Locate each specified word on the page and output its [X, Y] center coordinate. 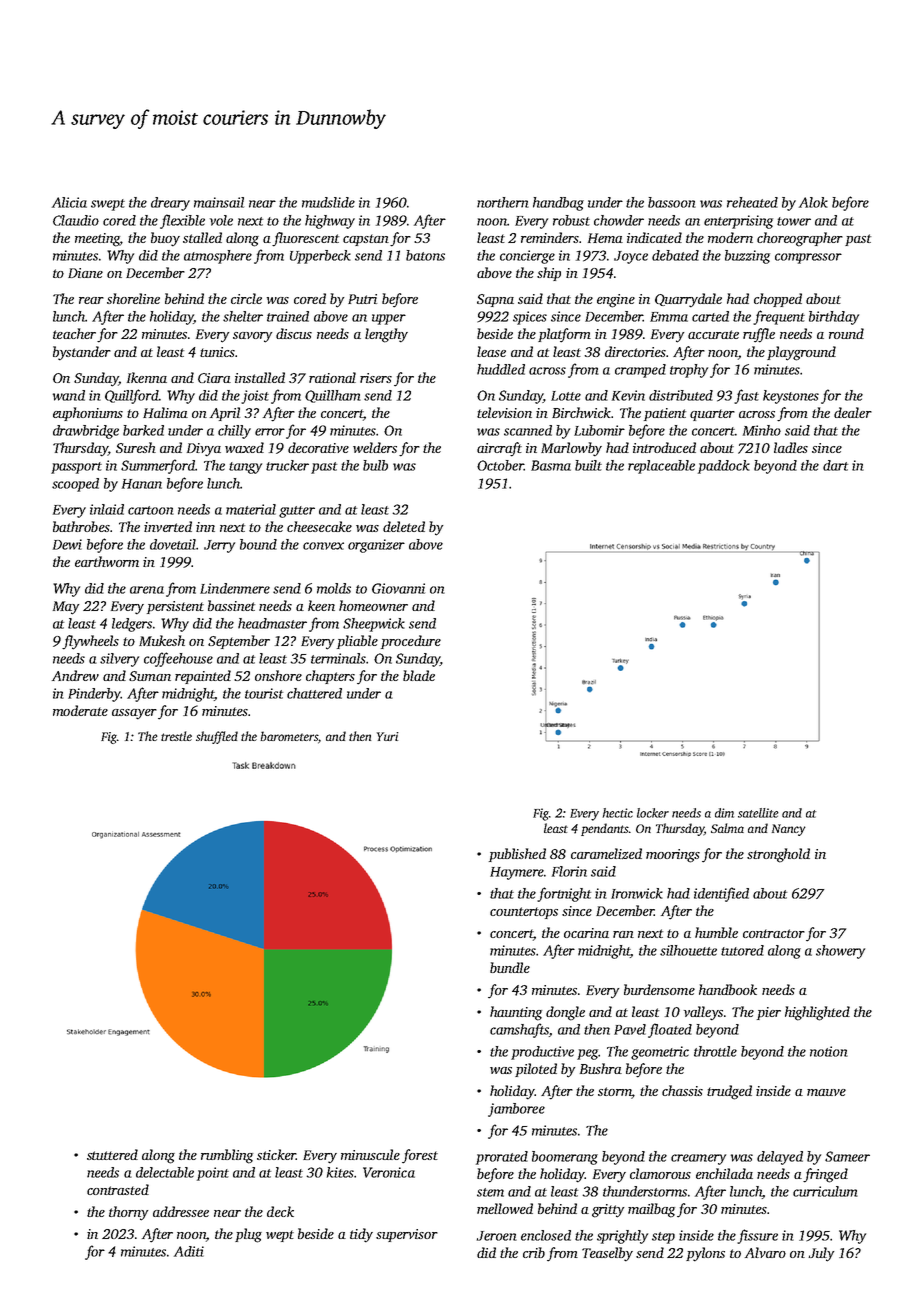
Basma [551, 465]
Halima [165, 412]
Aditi [189, 1251]
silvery [119, 660]
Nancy [789, 830]
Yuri [388, 736]
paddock [724, 467]
